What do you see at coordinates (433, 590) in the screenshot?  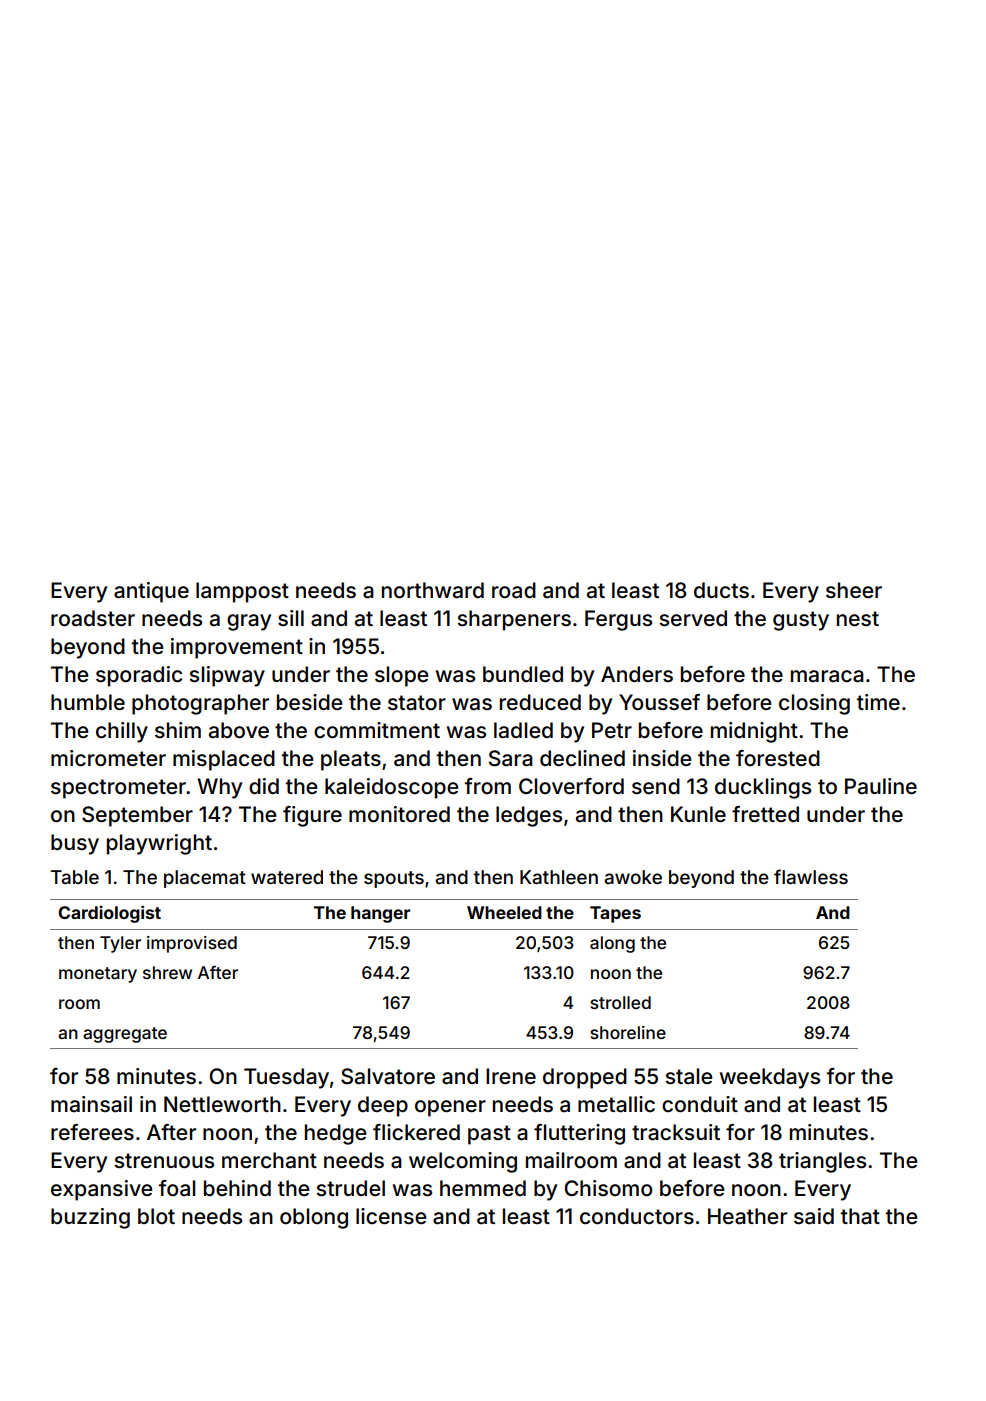 I see `northward` at bounding box center [433, 590].
